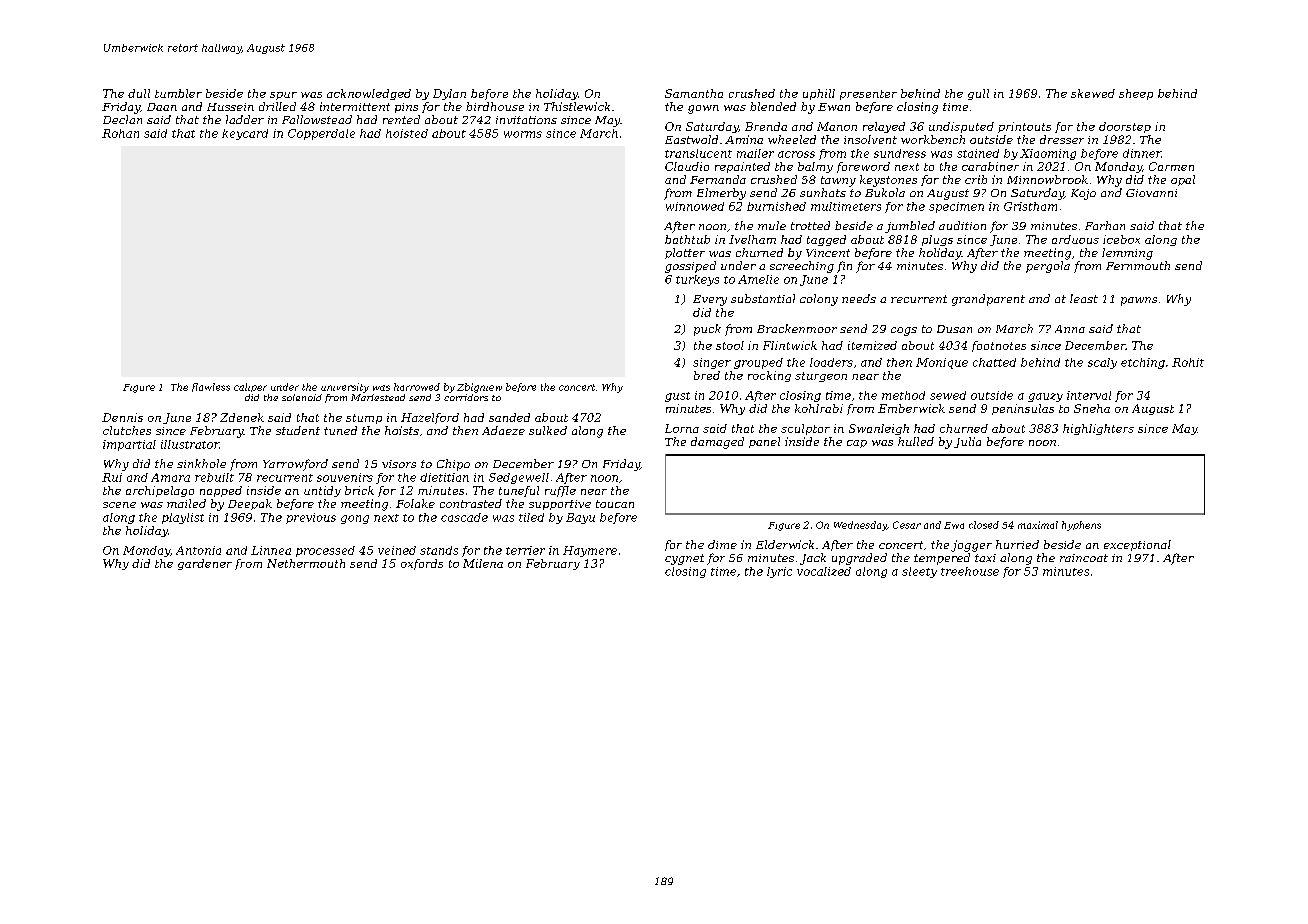 The width and height of the document is (1308, 924). What do you see at coordinates (773, 106) in the document?
I see `blended` at bounding box center [773, 106].
